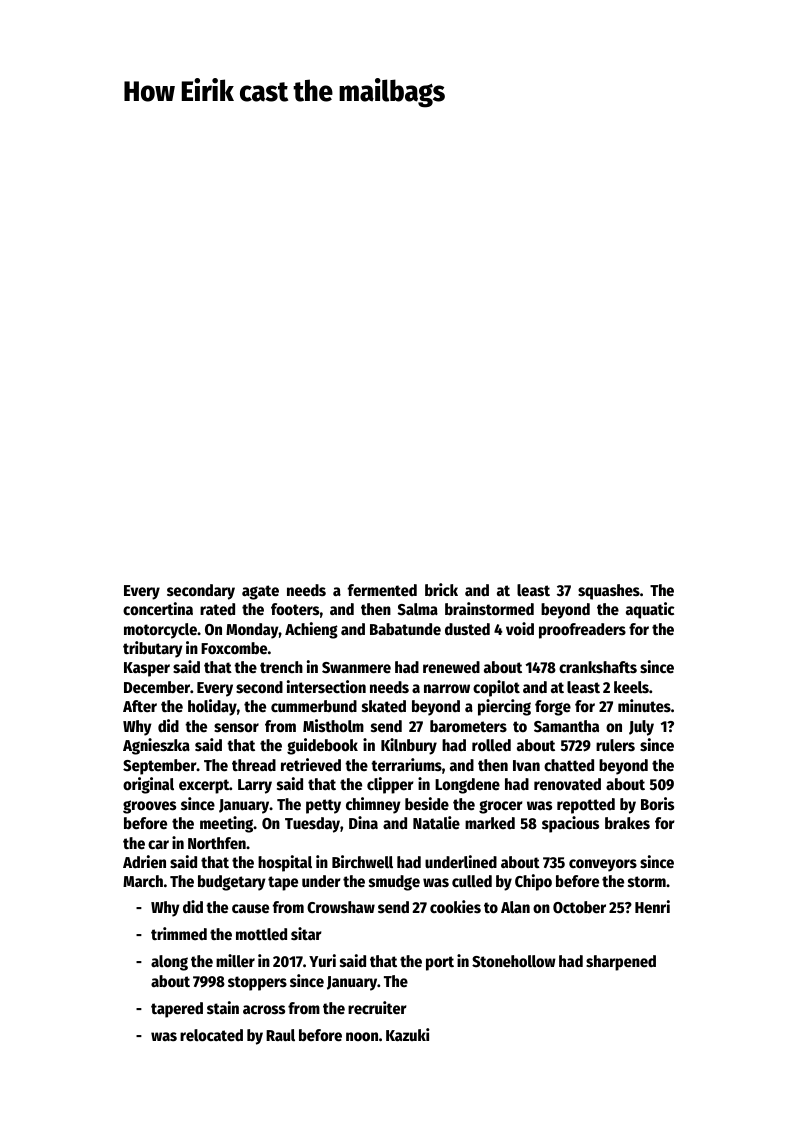  What do you see at coordinates (609, 592) in the image?
I see `squashes` at bounding box center [609, 592].
